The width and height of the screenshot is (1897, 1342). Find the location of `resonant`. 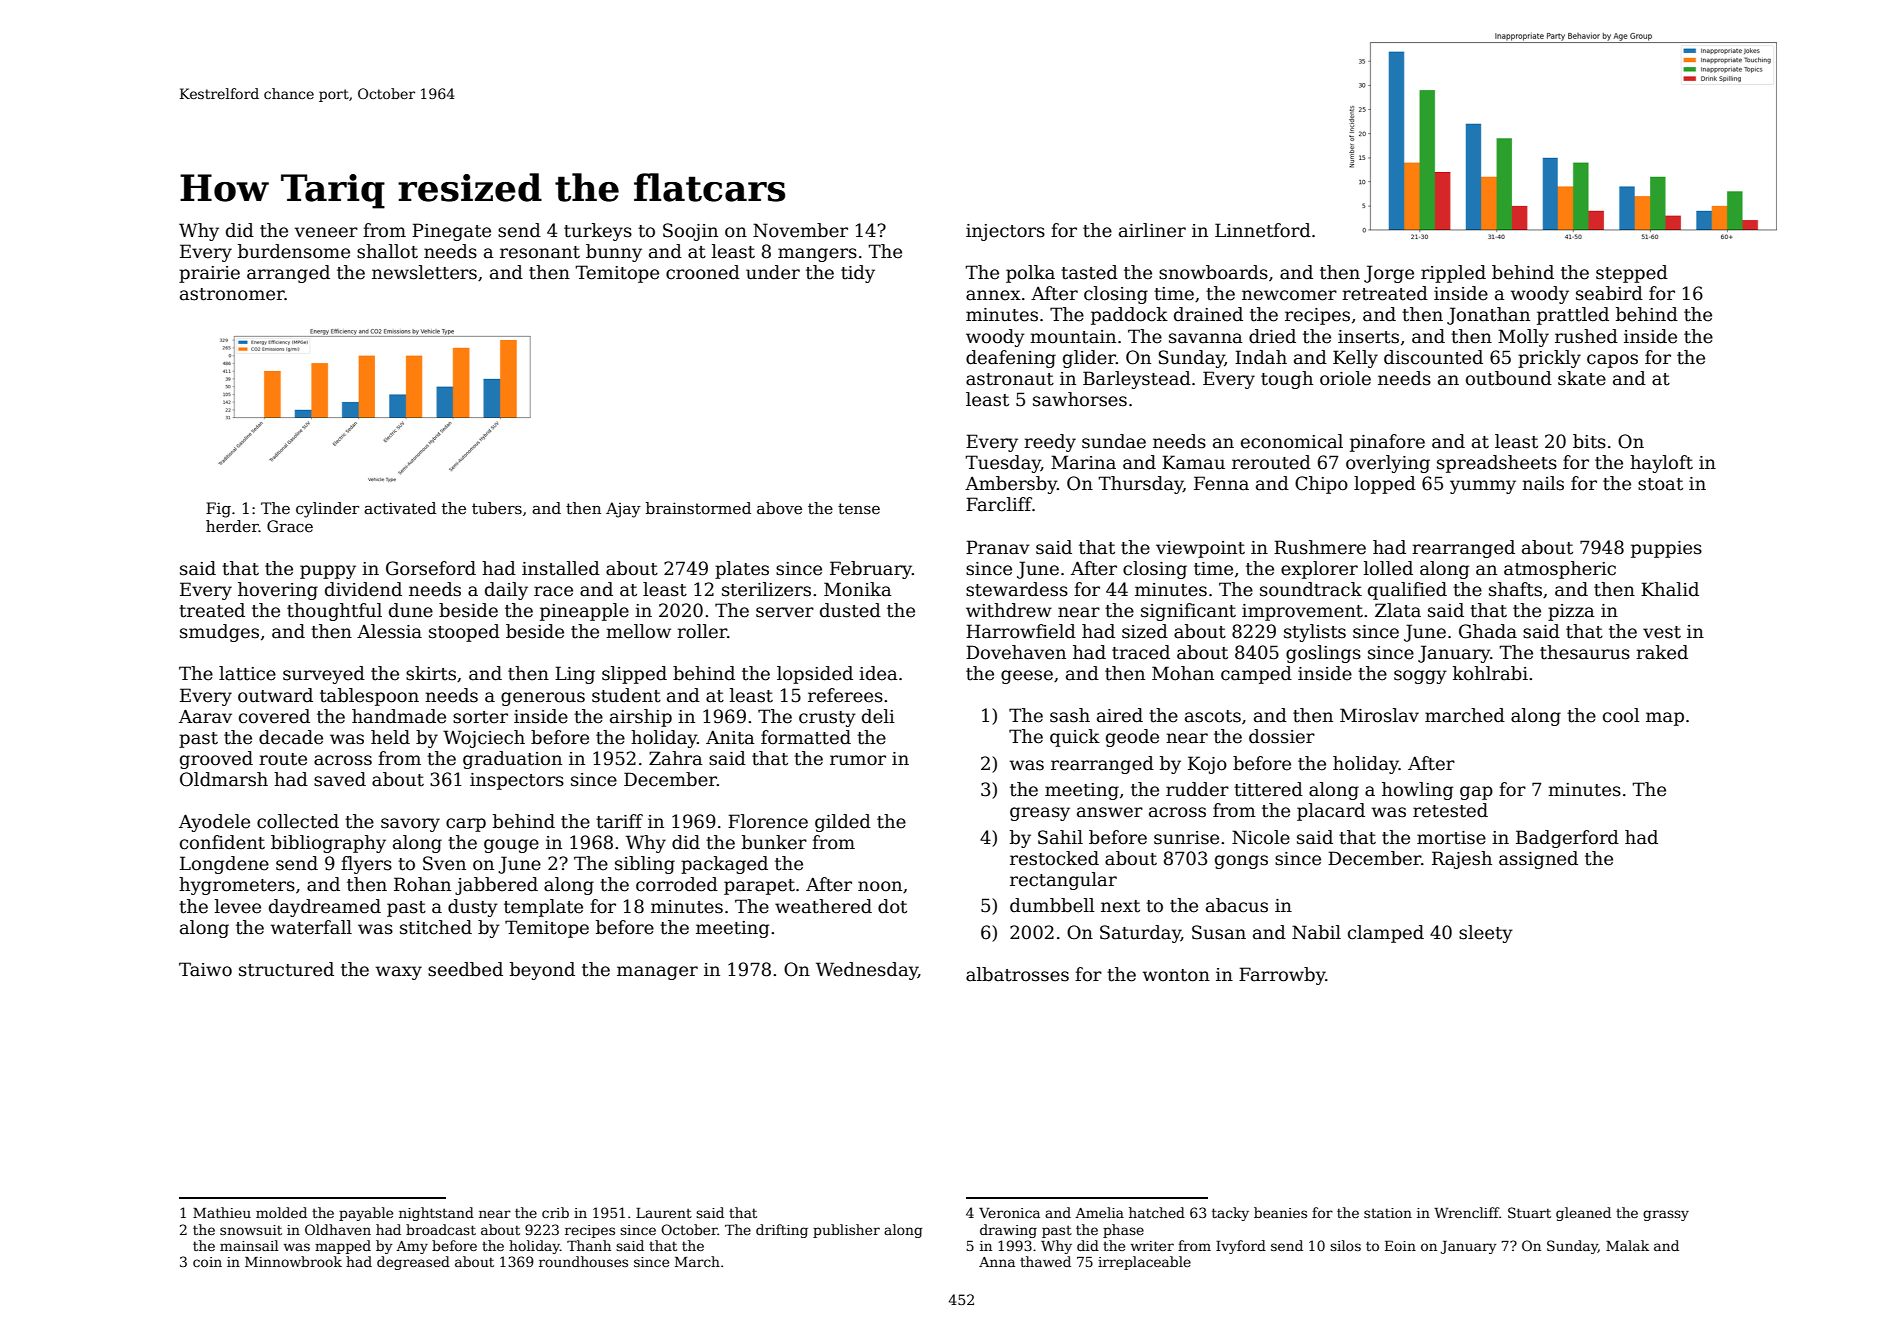

resonant is located at coordinates (540, 252).
